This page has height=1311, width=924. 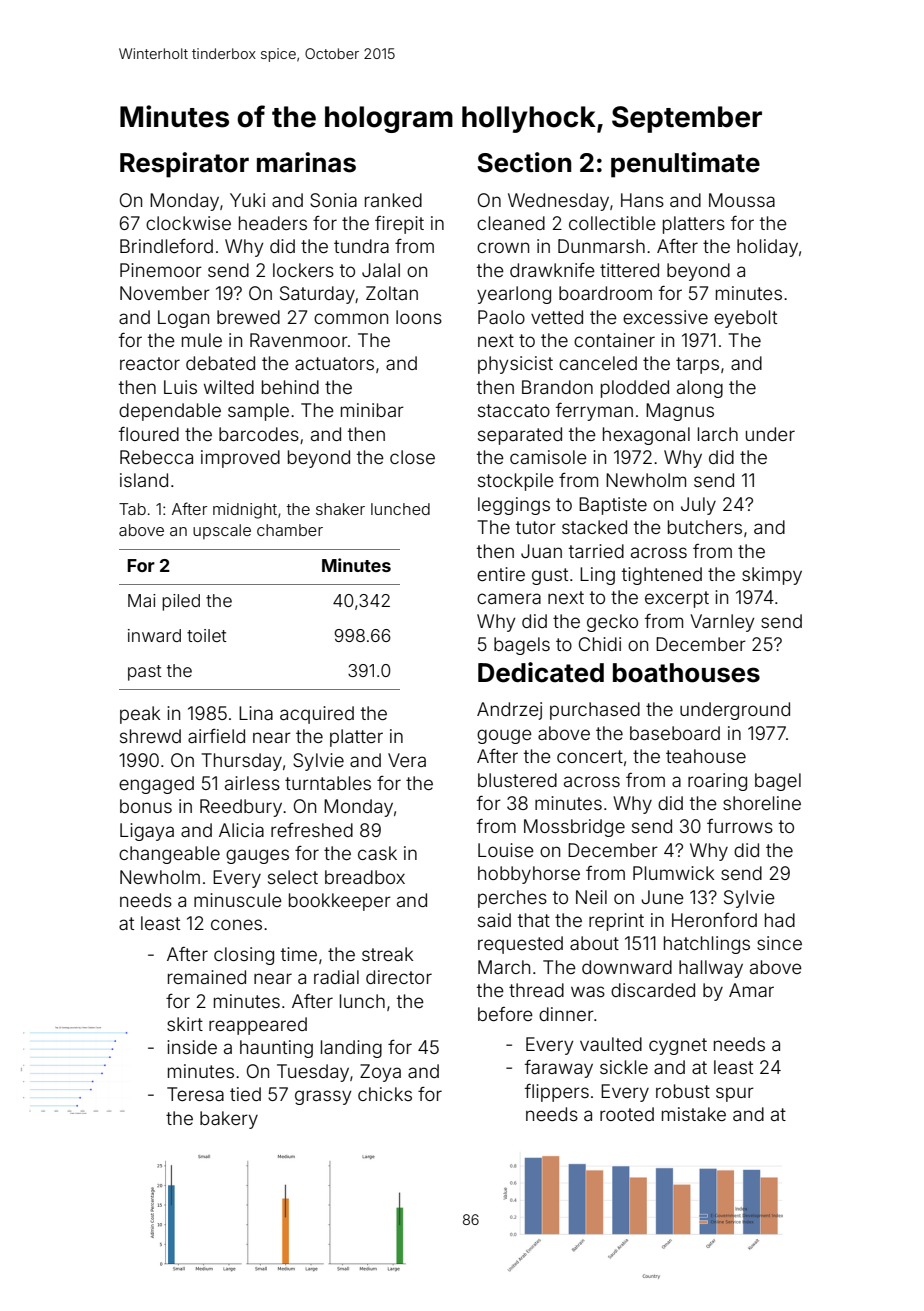 I want to click on excerpt, so click(x=677, y=599).
